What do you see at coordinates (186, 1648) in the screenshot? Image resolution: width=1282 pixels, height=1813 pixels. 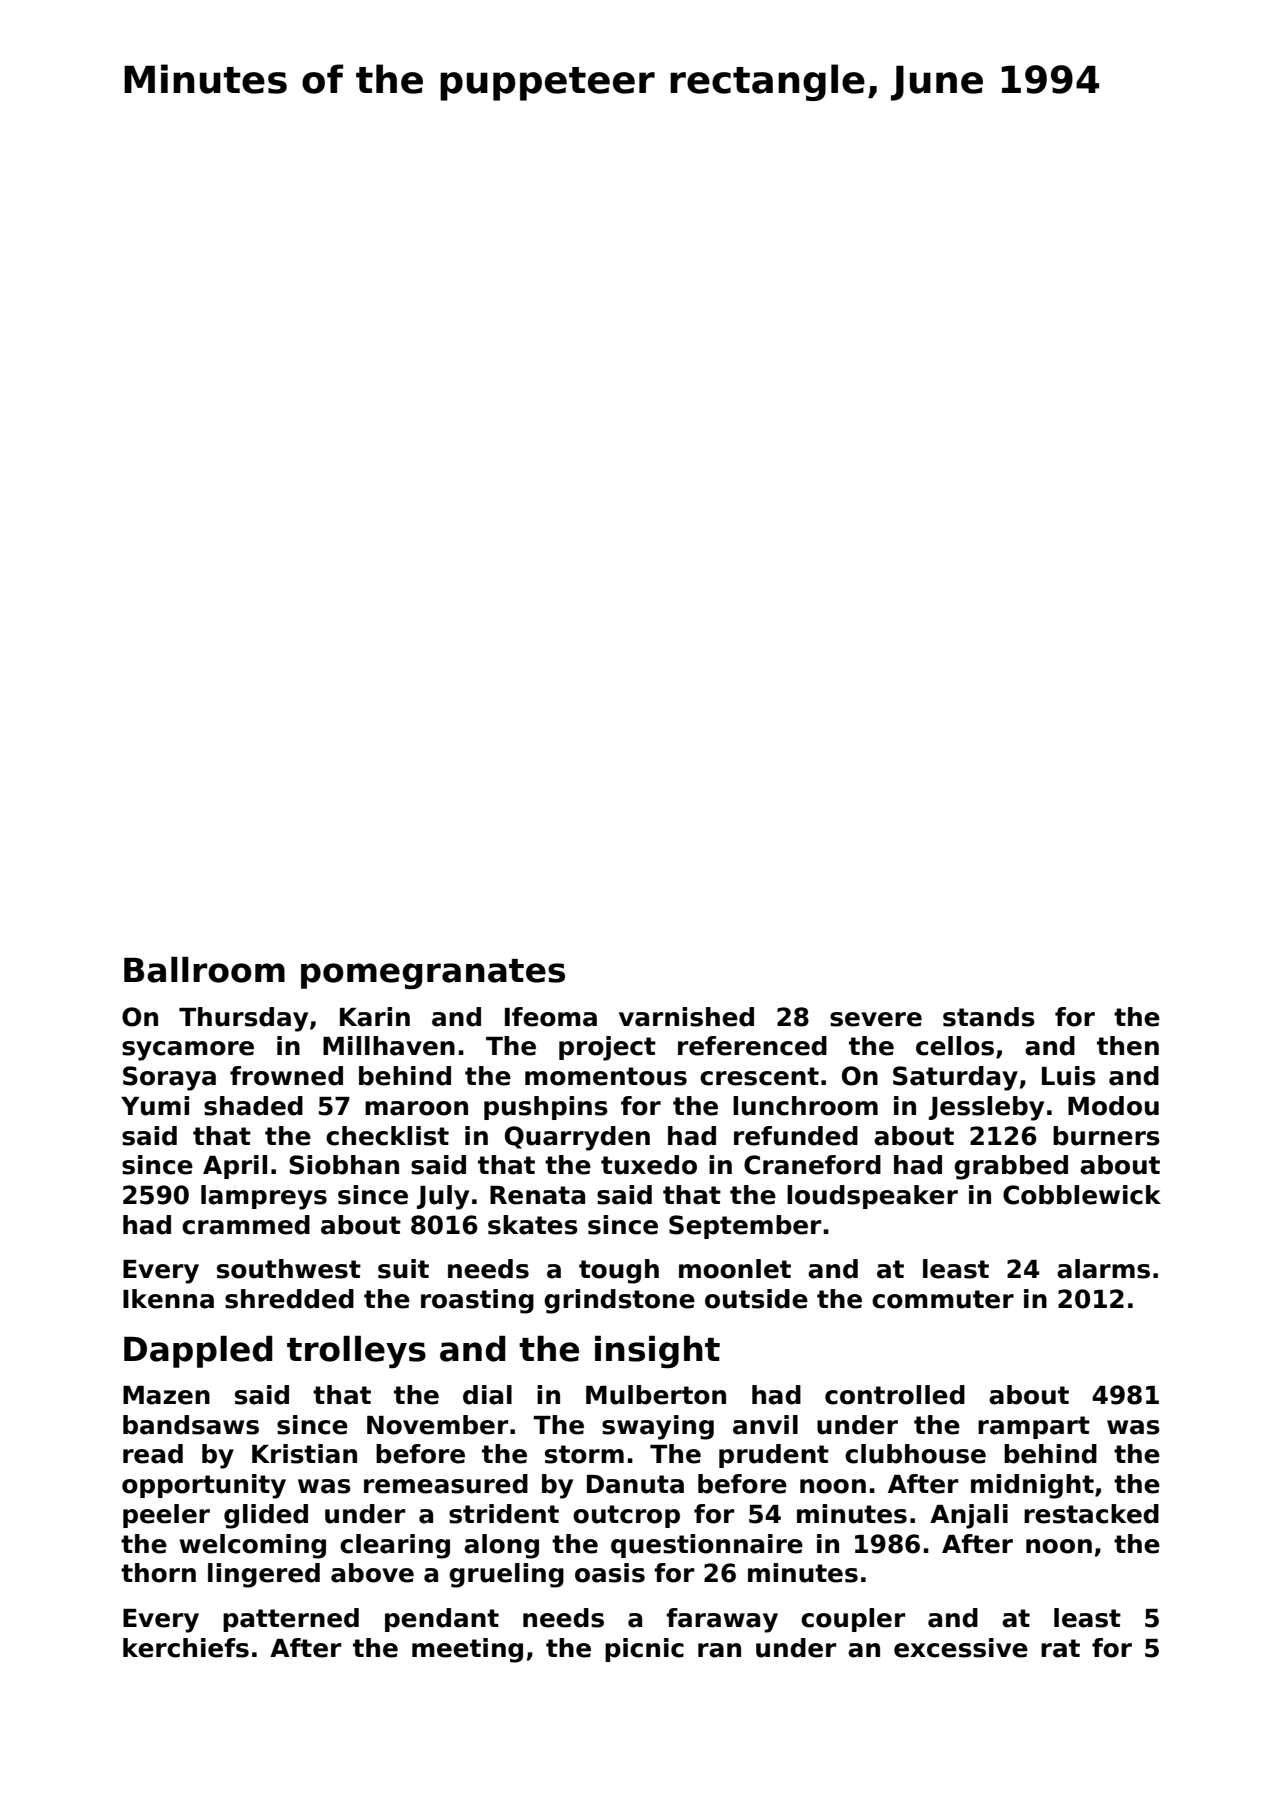 I see `kerchiefs` at bounding box center [186, 1648].
